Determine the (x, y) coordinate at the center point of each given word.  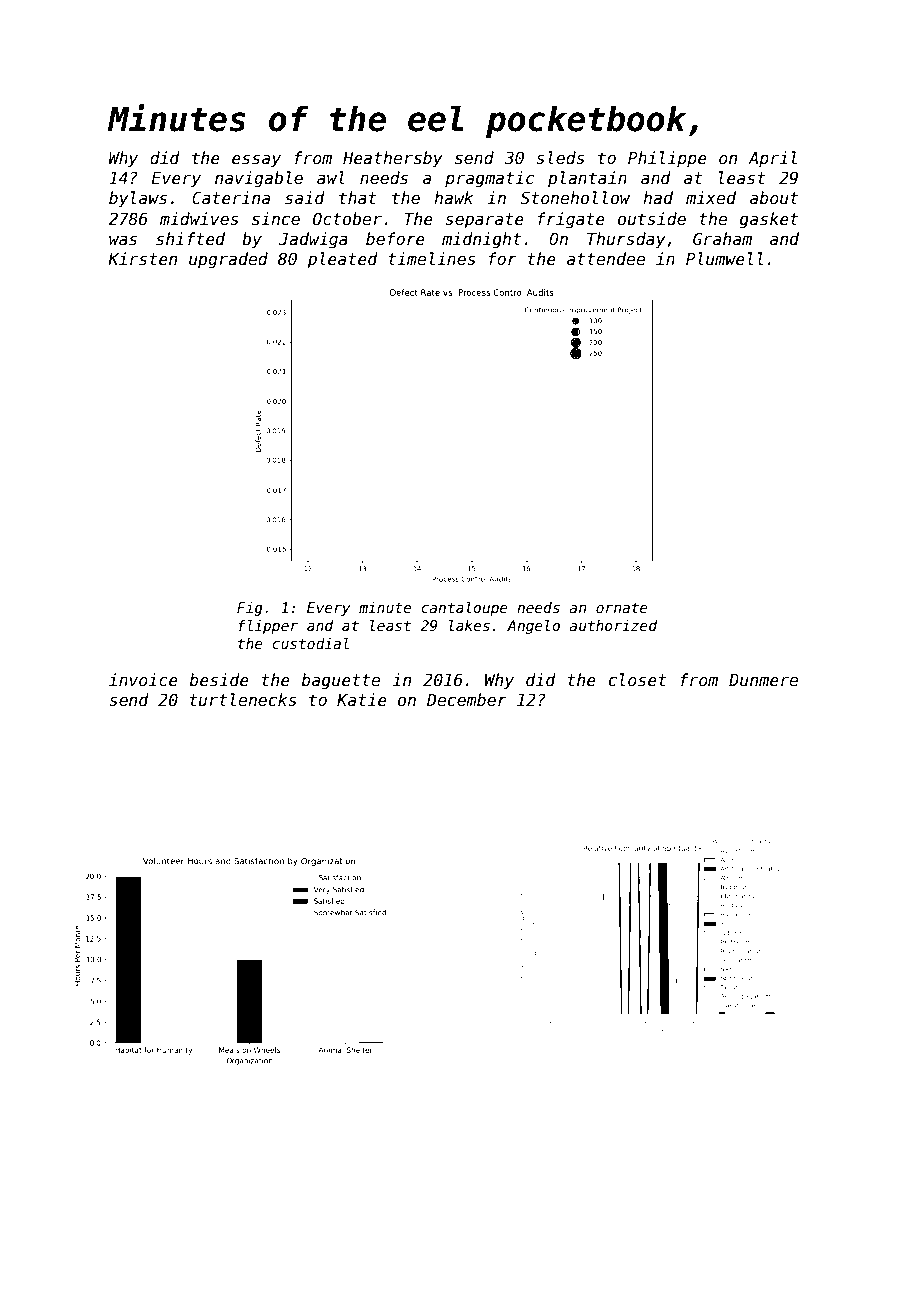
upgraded (228, 260)
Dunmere (763, 680)
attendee (606, 259)
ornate (622, 608)
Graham (722, 239)
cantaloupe (464, 609)
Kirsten (142, 259)
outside (652, 219)
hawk (453, 198)
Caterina (231, 198)
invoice (143, 680)
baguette (341, 681)
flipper (268, 627)
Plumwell (724, 259)
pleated (342, 260)
